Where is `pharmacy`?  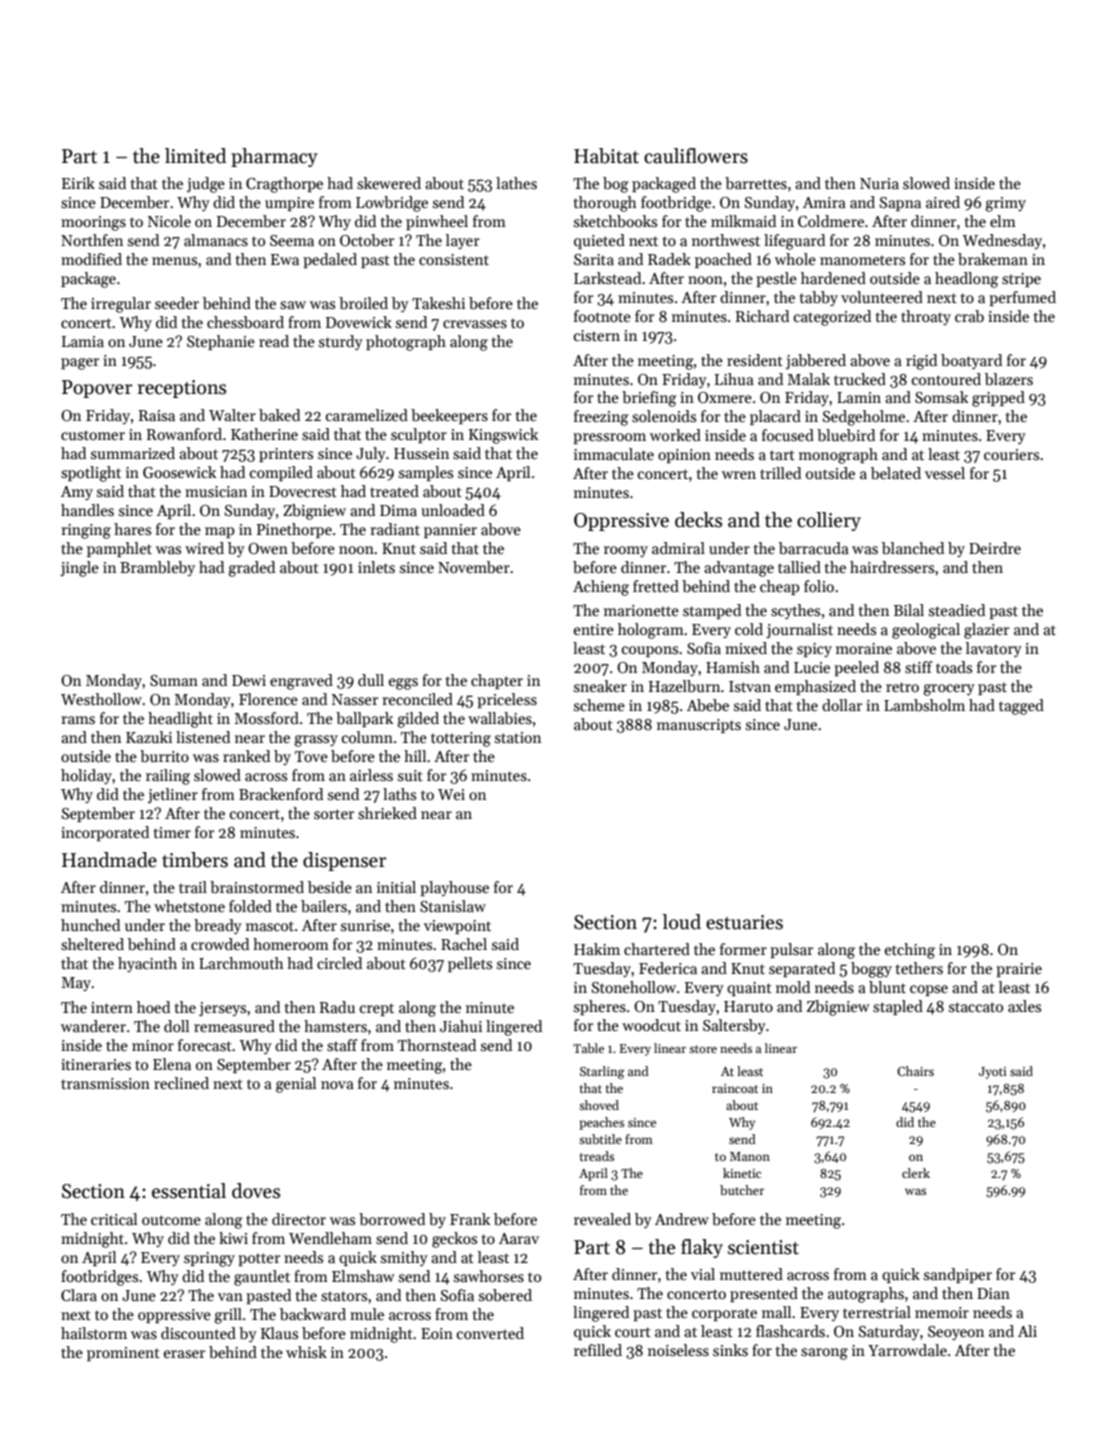 pharmacy is located at coordinates (274, 157).
